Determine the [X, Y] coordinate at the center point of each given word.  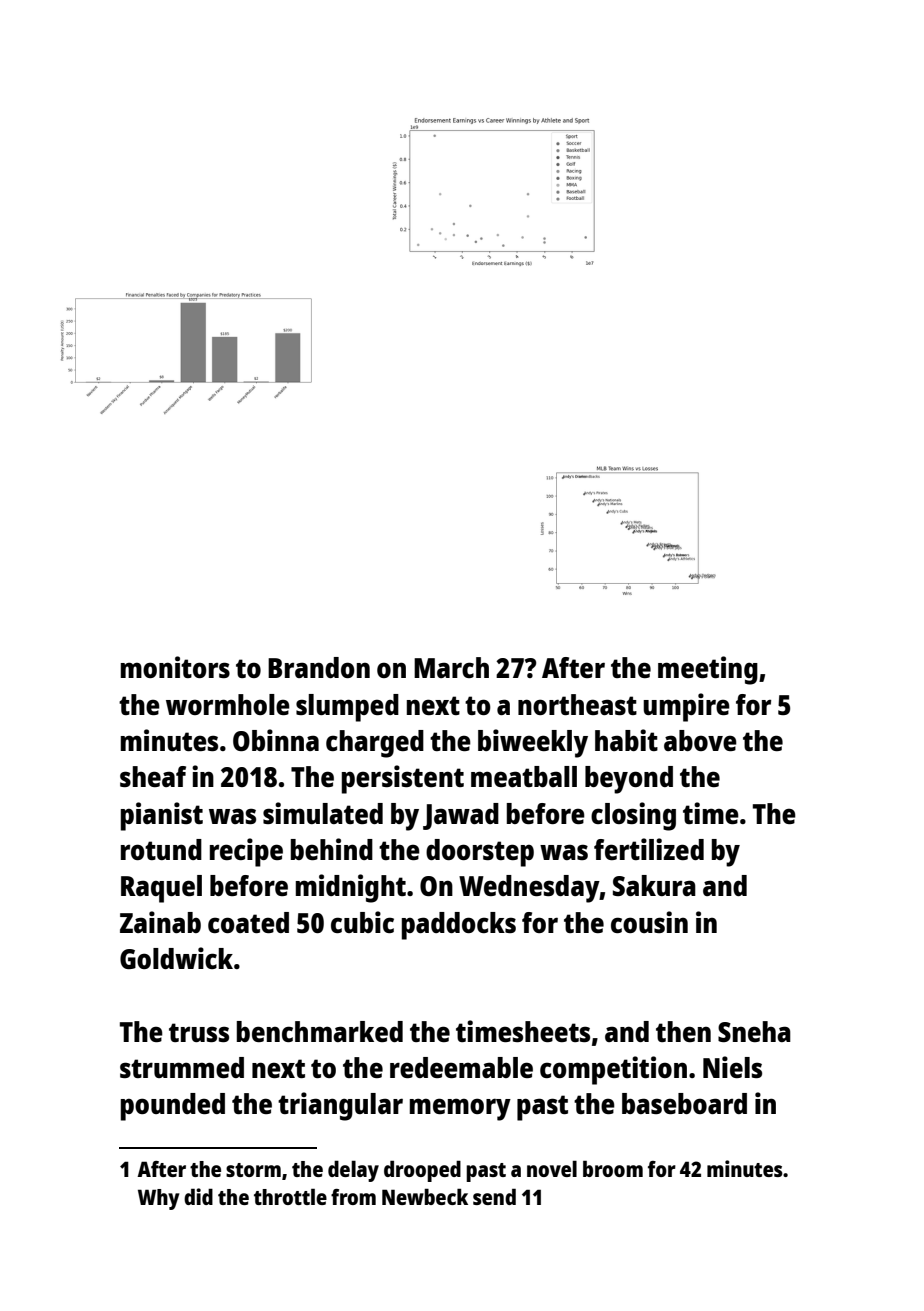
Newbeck [425, 1196]
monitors [175, 667]
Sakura [654, 885]
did [198, 1196]
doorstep [480, 853]
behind [332, 849]
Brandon [319, 667]
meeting [708, 670]
